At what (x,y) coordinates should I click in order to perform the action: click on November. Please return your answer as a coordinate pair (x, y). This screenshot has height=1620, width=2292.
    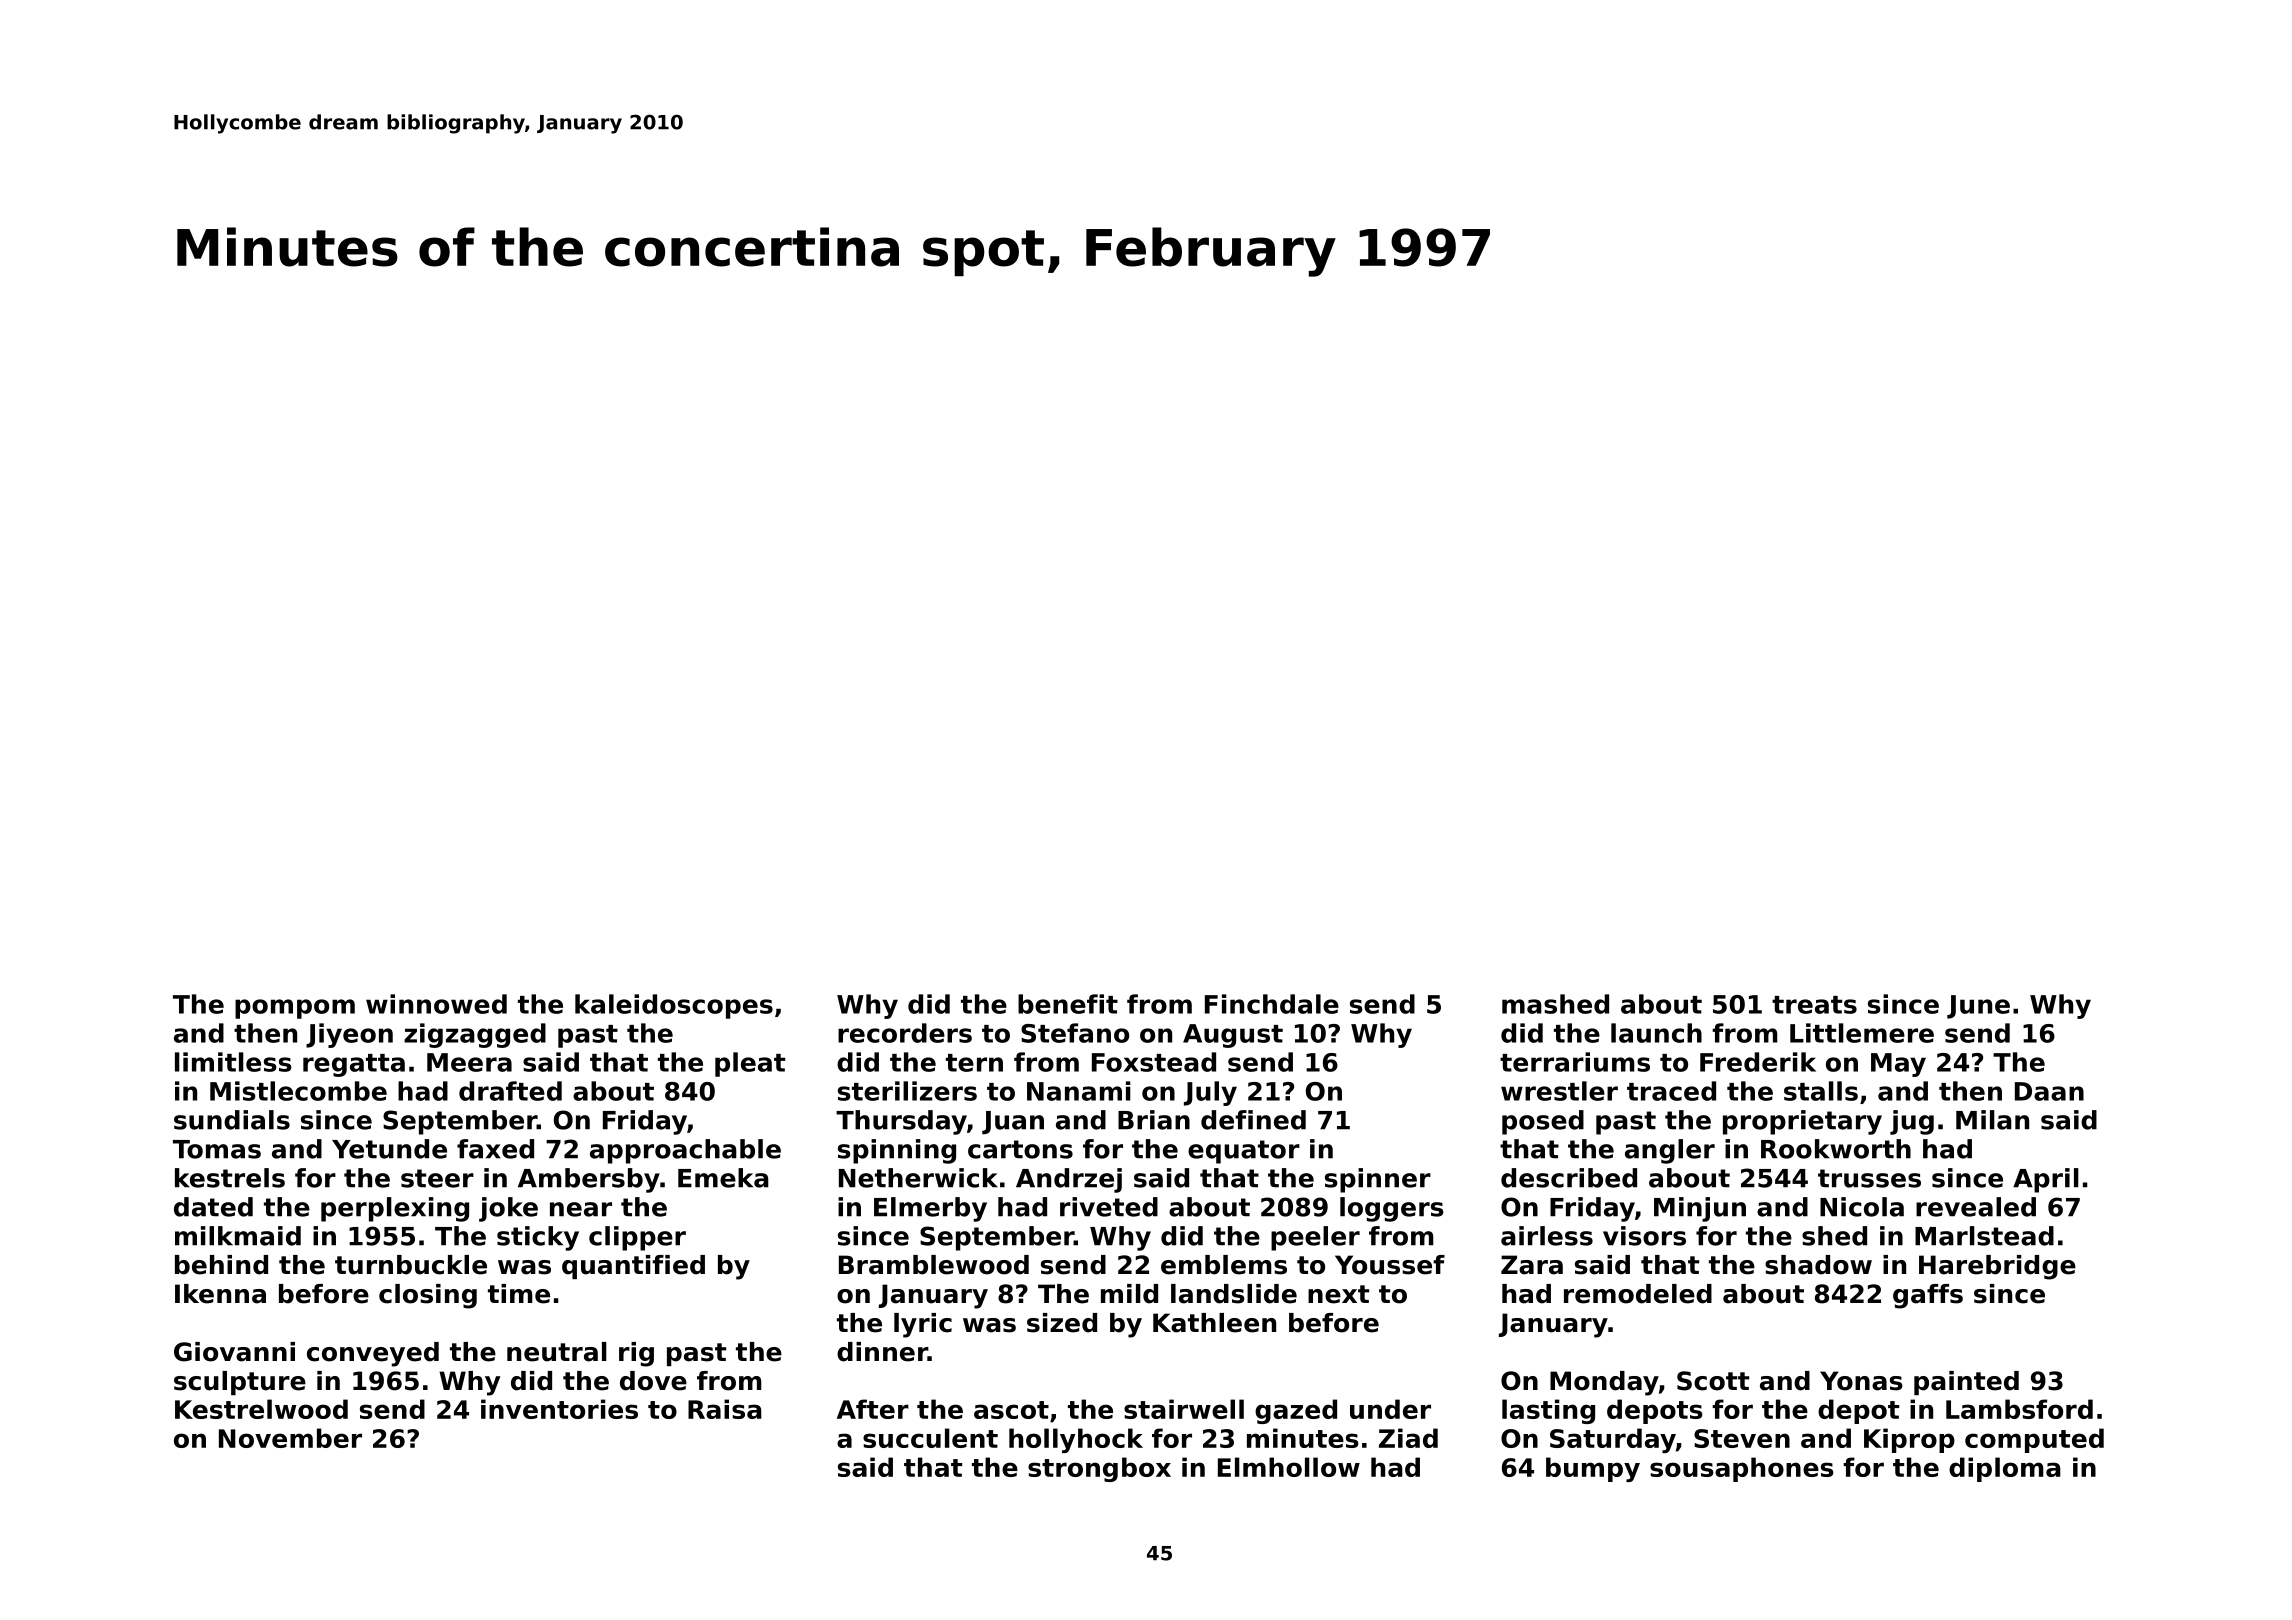
    Looking at the image, I should click on (290, 1438).
